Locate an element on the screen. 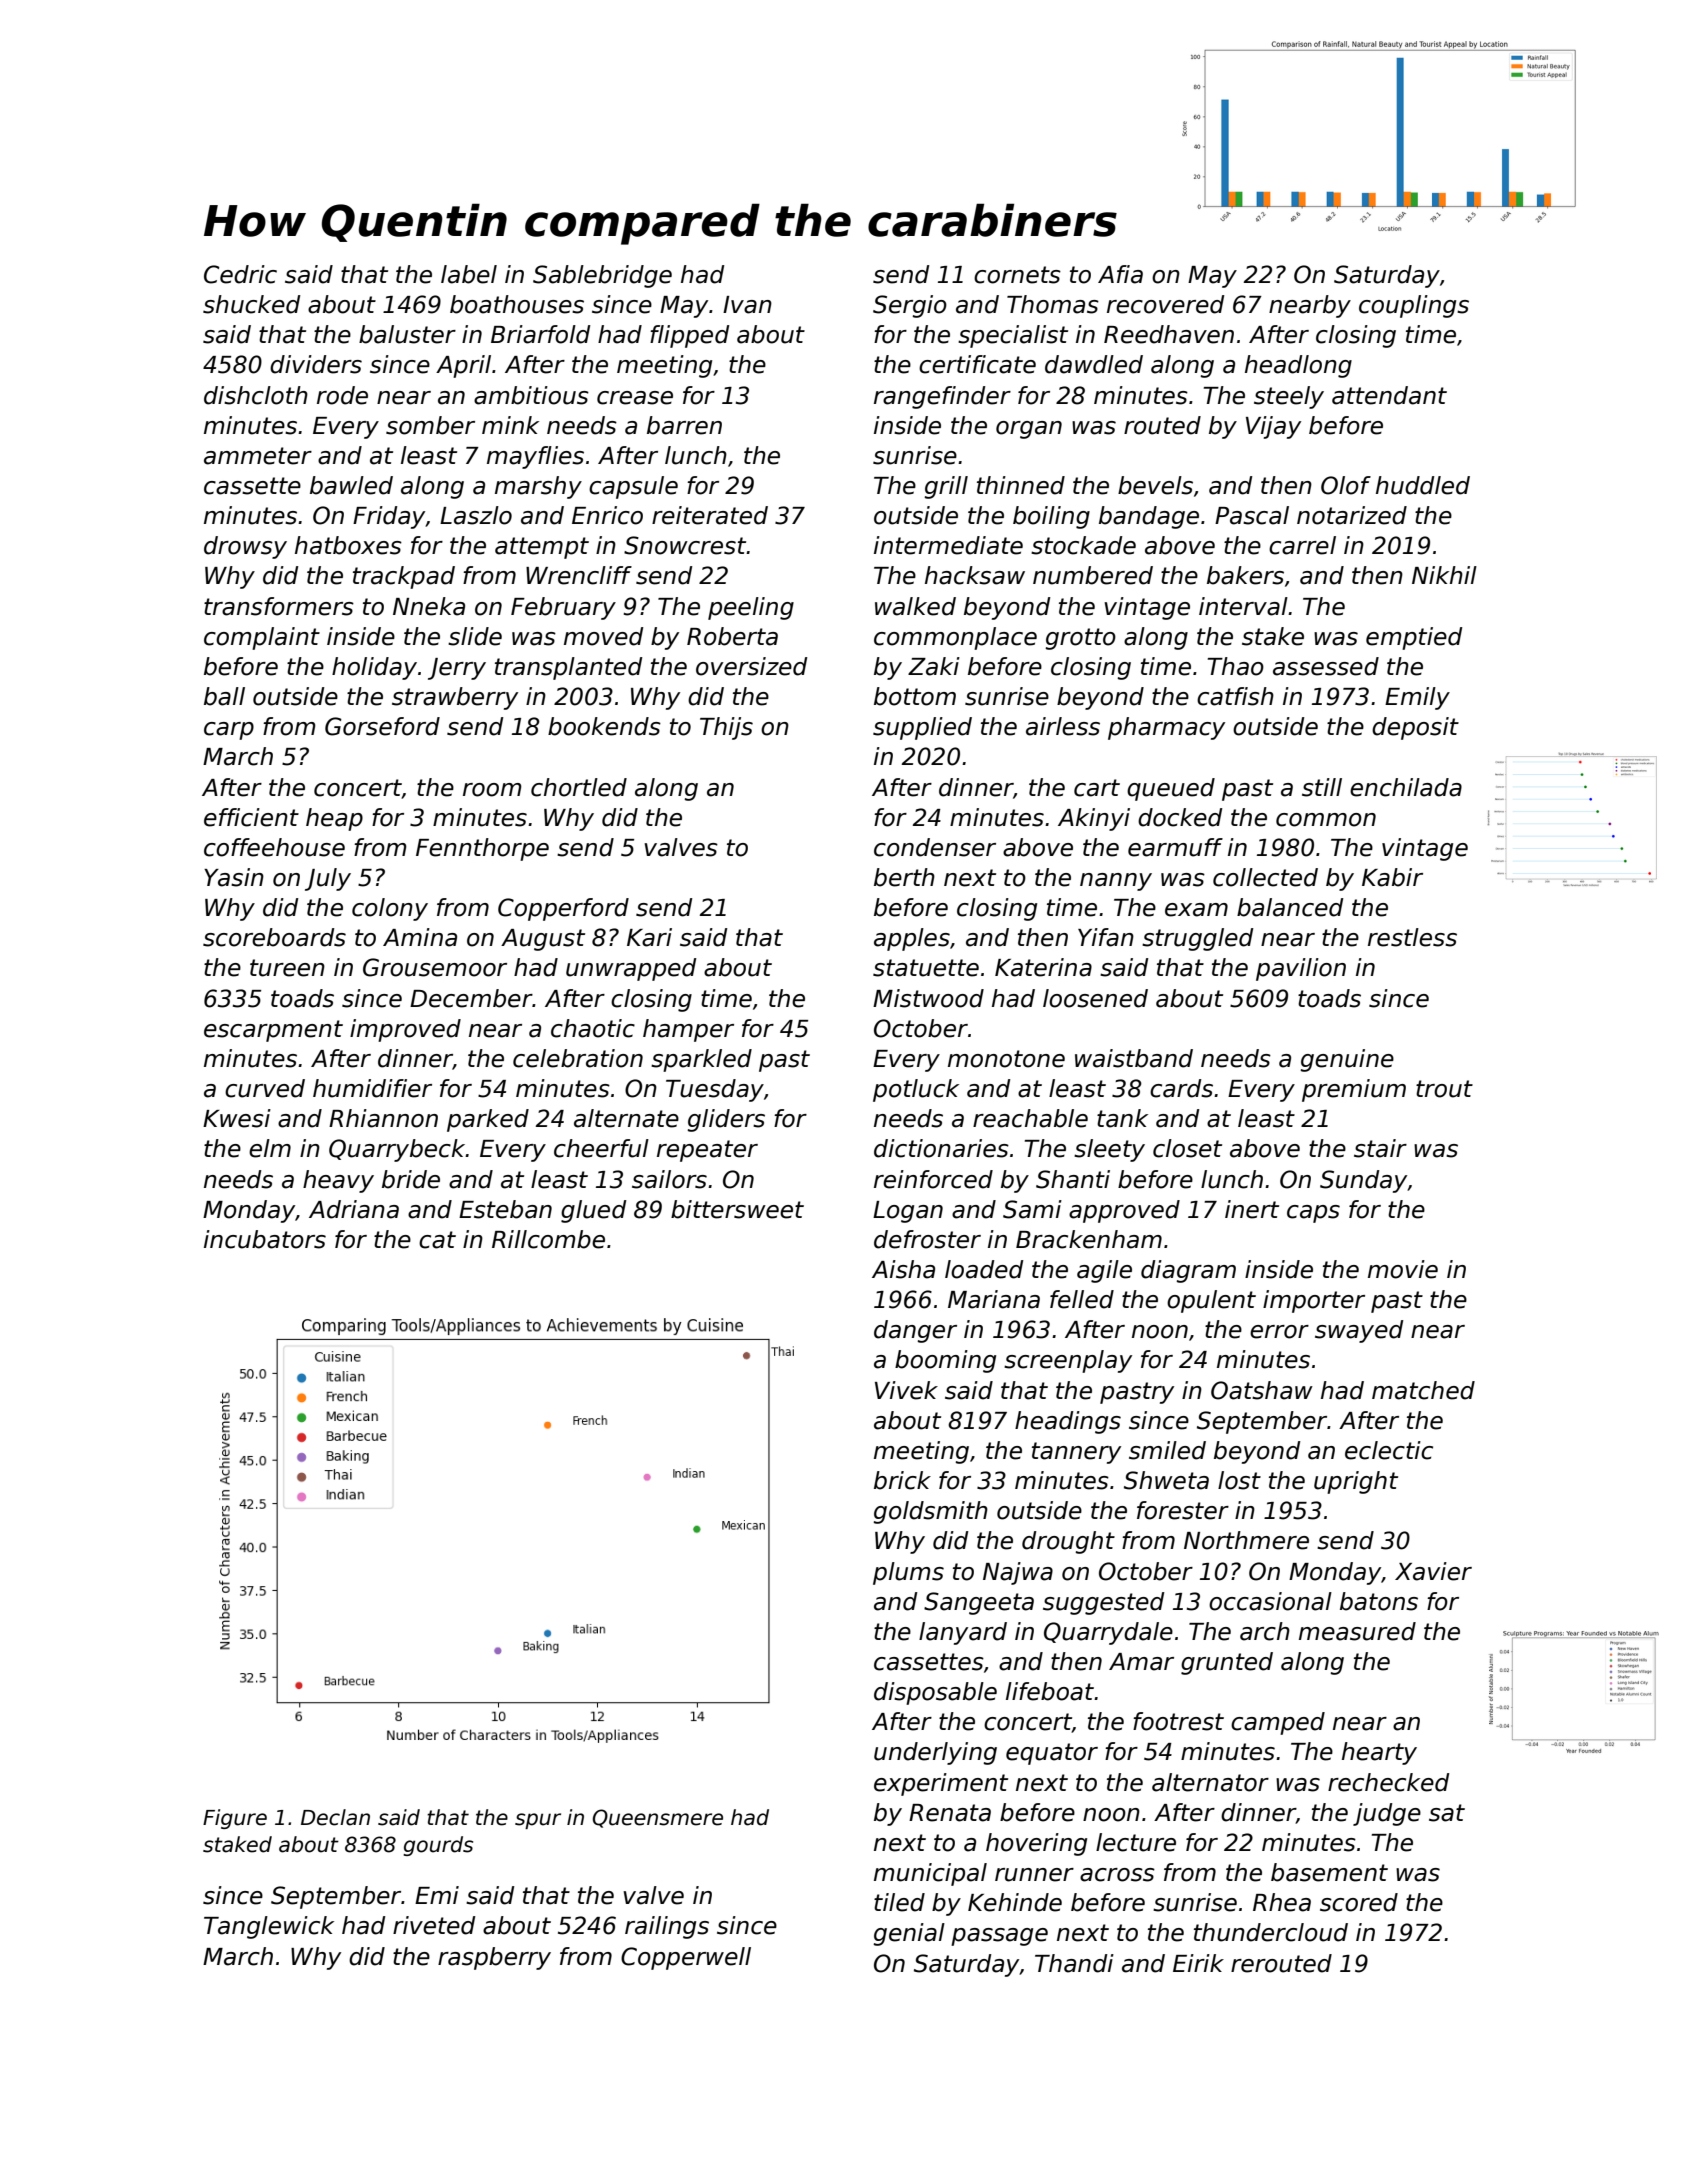 The width and height of the screenshot is (1683, 2178). cards is located at coordinates (1181, 1088).
